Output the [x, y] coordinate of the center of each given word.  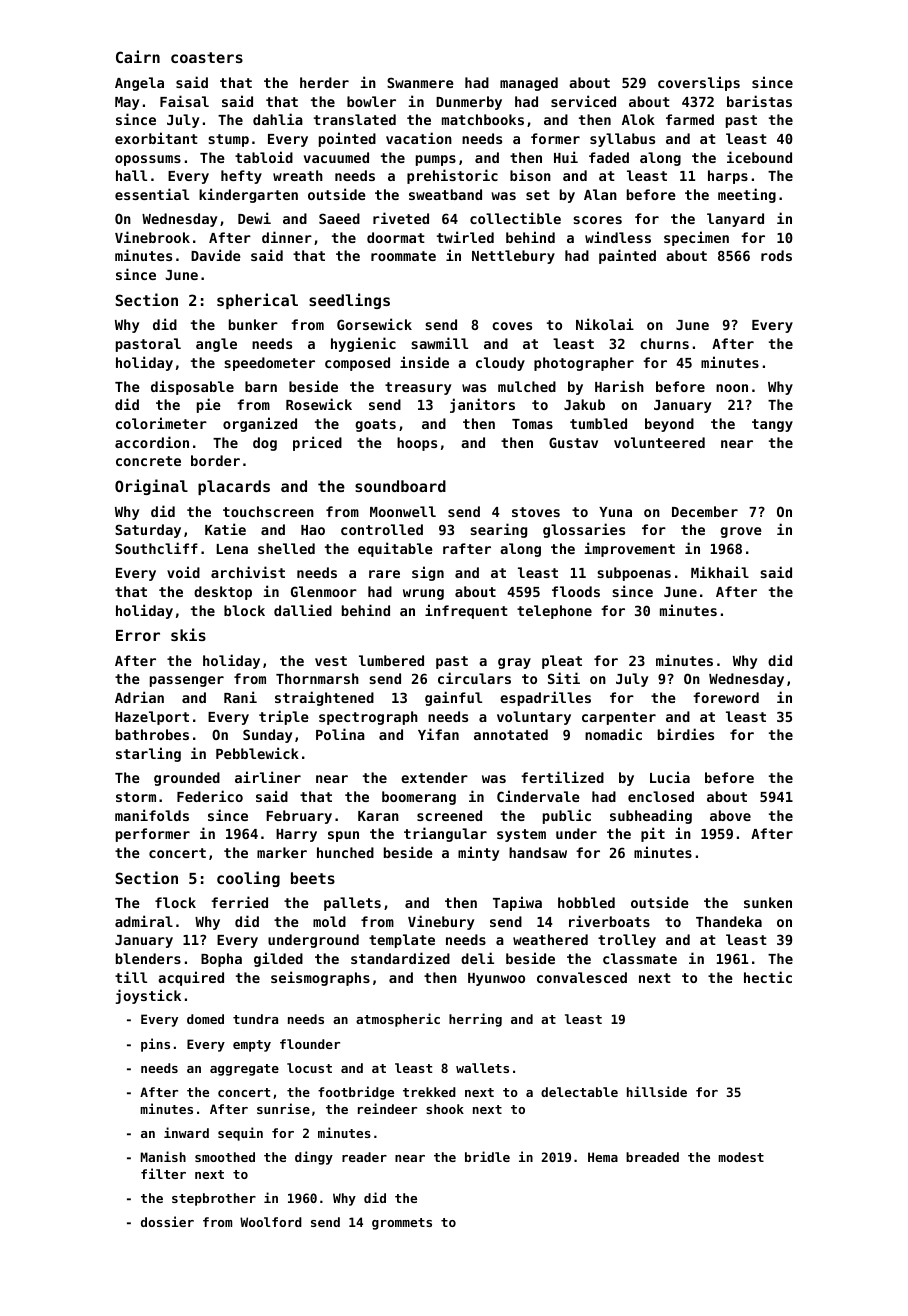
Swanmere [420, 82]
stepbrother [214, 1199]
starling [148, 754]
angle [216, 345]
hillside [657, 1091]
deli [477, 958]
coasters [207, 57]
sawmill [439, 343]
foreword [726, 697]
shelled [286, 548]
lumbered [391, 660]
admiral [144, 921]
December [705, 511]
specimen [696, 238]
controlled [382, 529]
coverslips [699, 83]
